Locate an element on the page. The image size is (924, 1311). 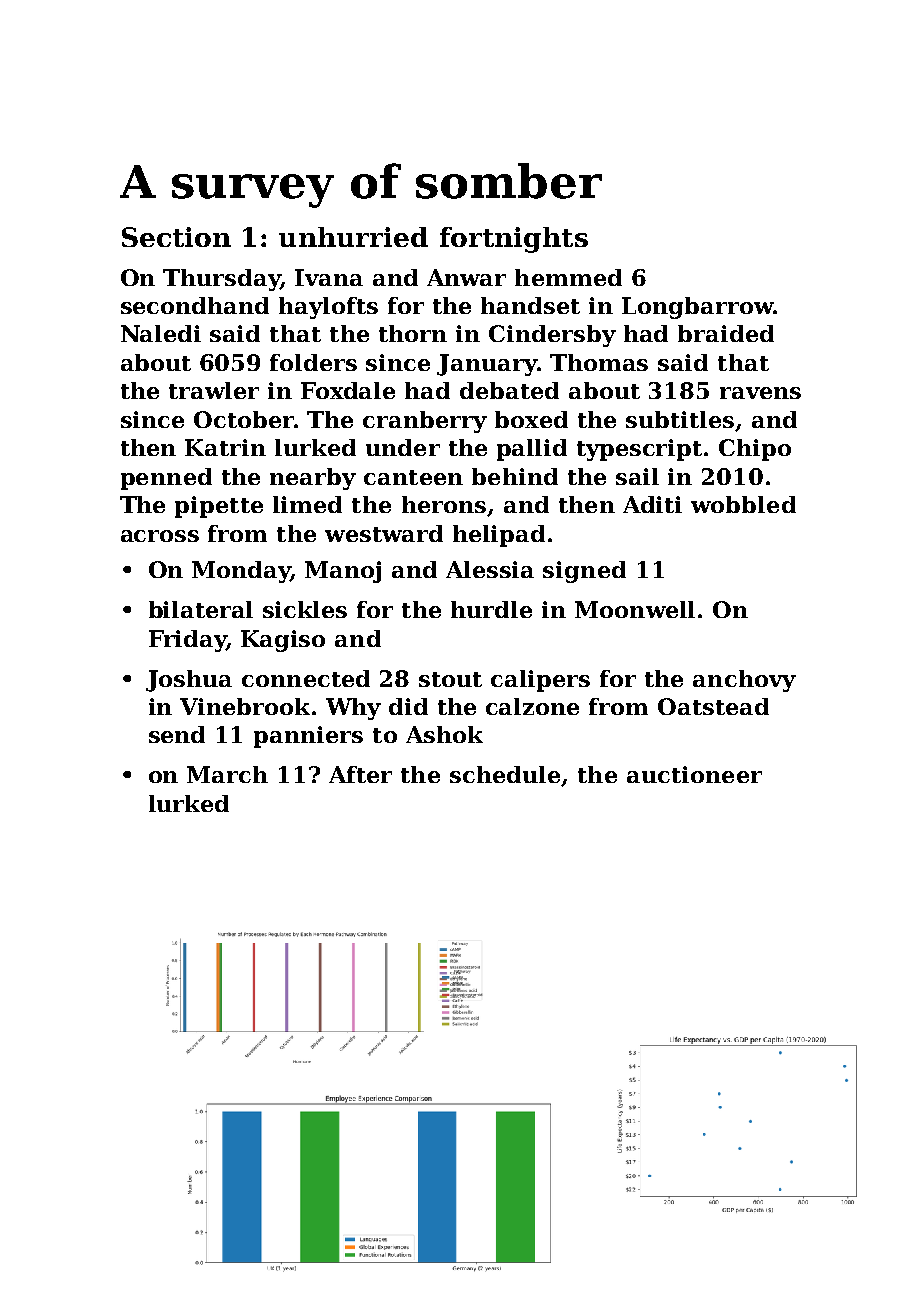
sail is located at coordinates (637, 476).
